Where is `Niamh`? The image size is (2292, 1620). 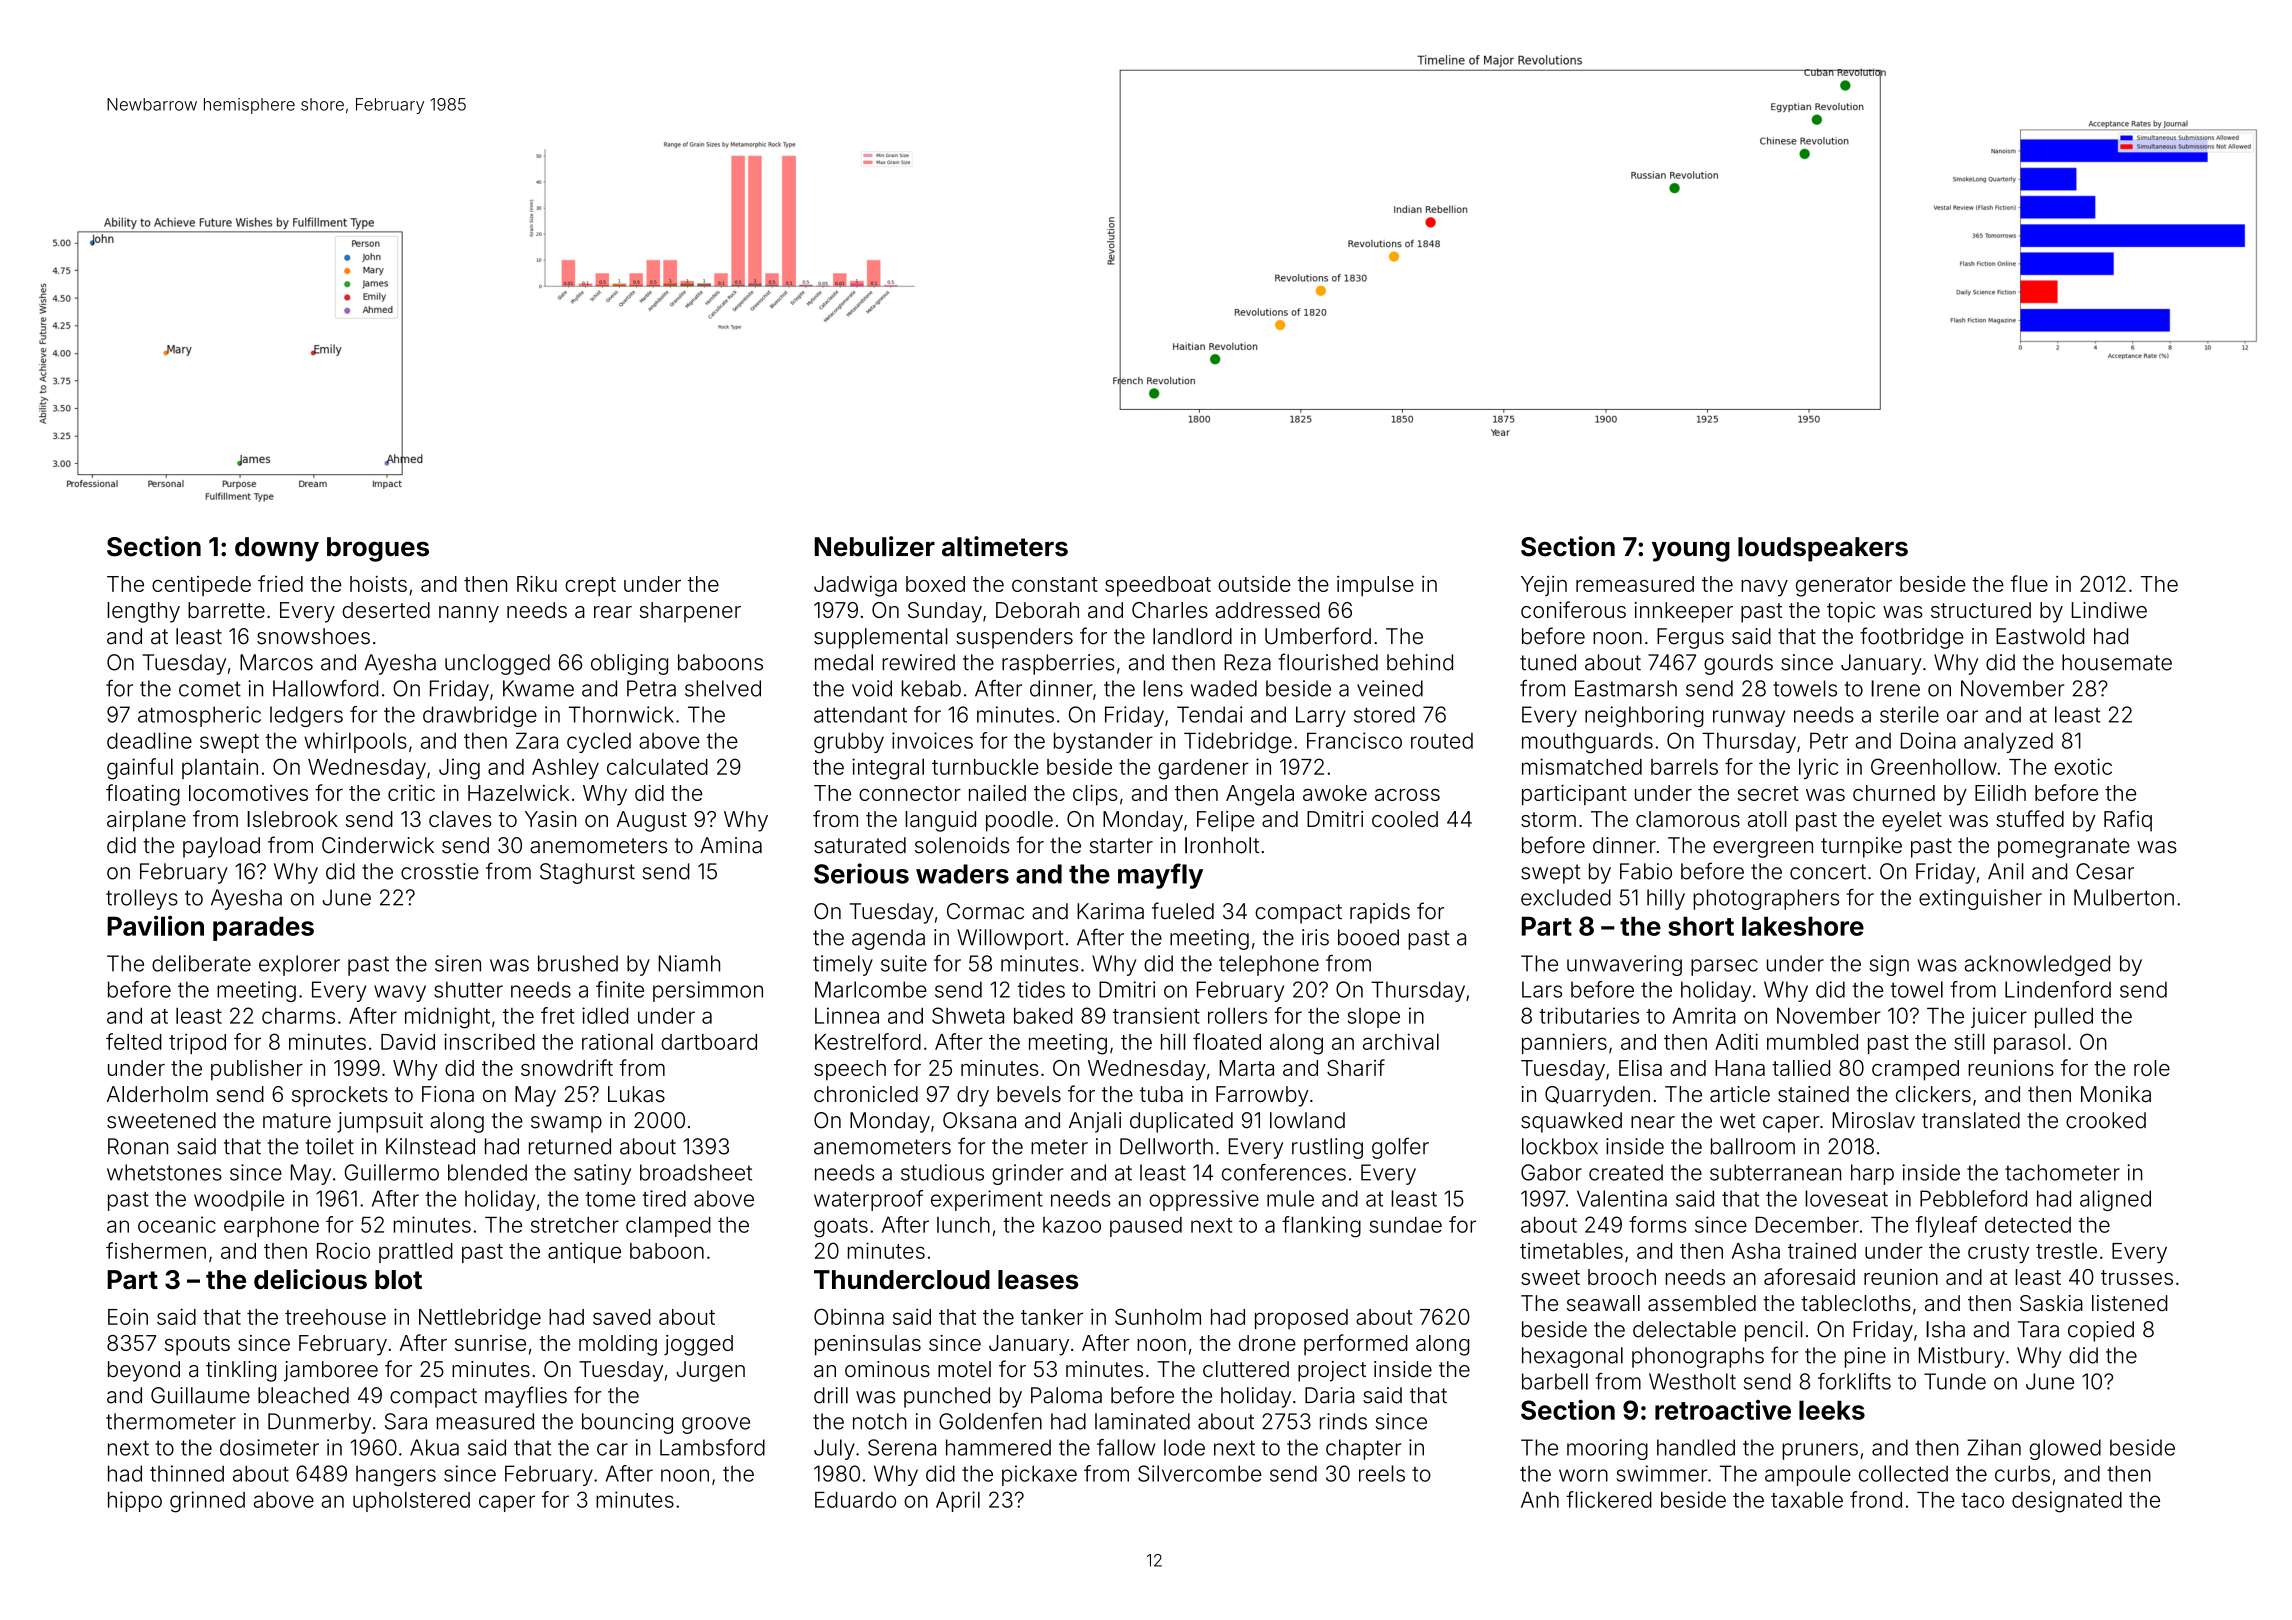
Niamh is located at coordinates (689, 963).
